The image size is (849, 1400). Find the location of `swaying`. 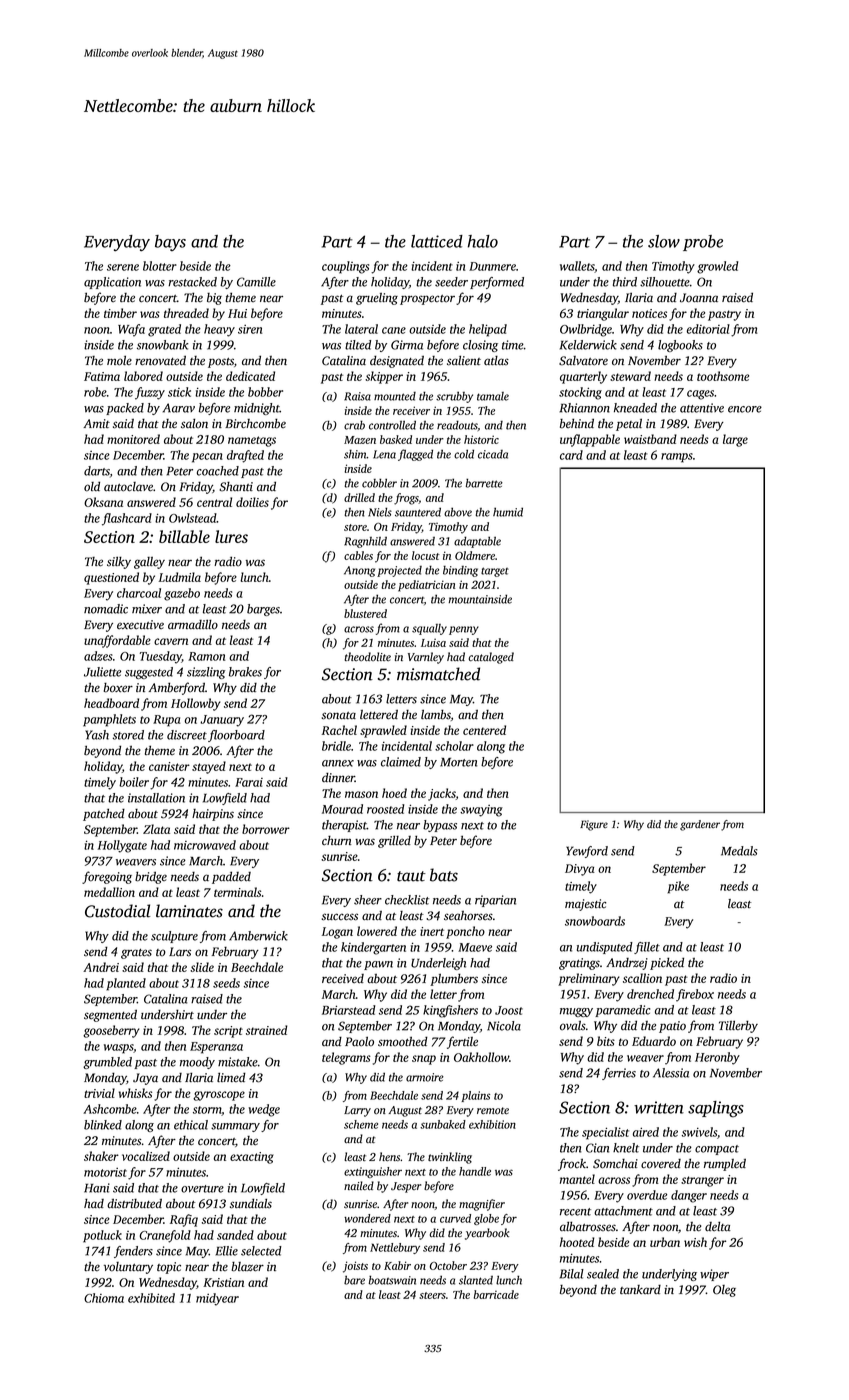

swaying is located at coordinates (481, 811).
